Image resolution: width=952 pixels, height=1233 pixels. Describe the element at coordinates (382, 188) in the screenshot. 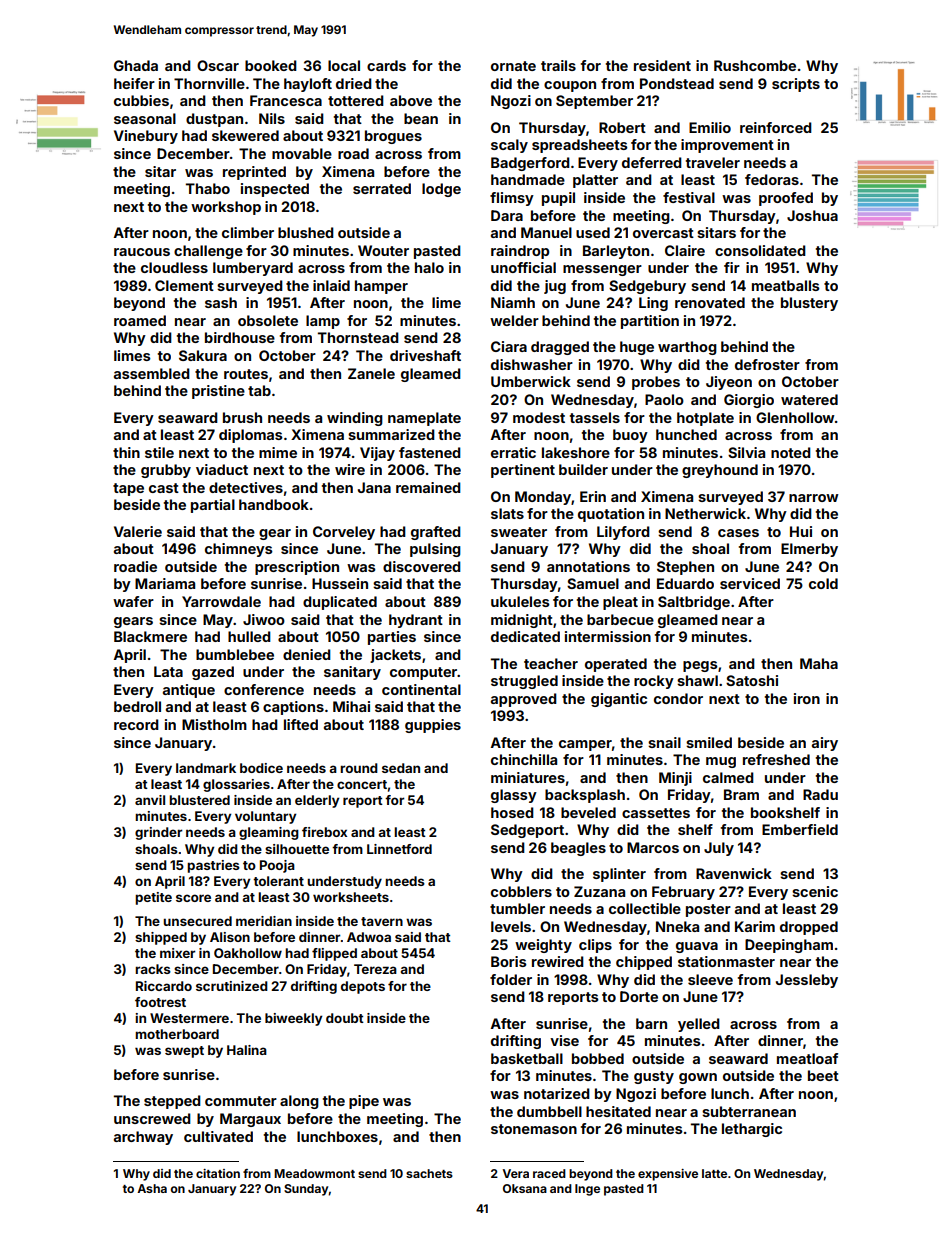

I see `serrated` at that location.
